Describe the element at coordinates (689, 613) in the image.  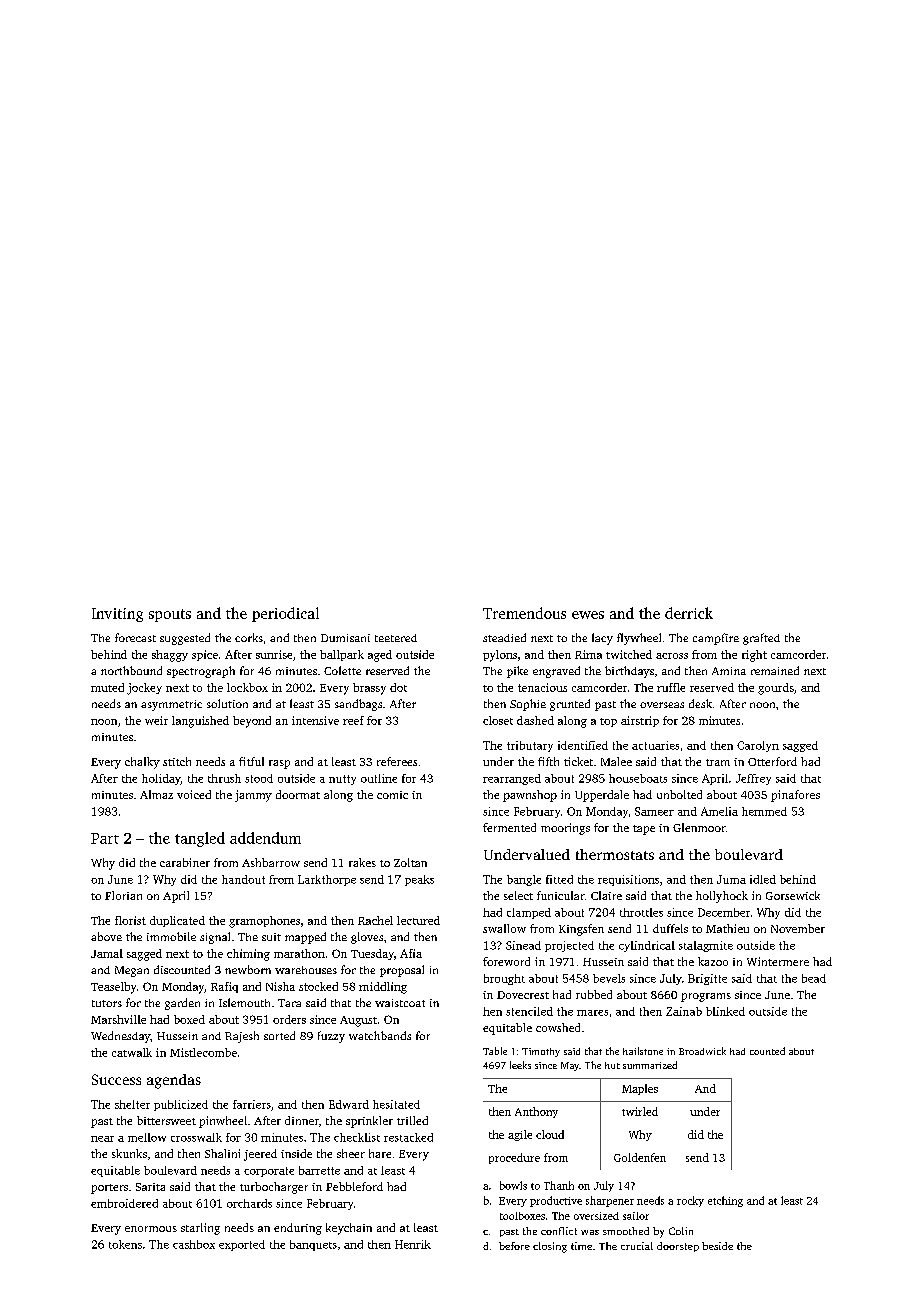
I see `derrick` at that location.
